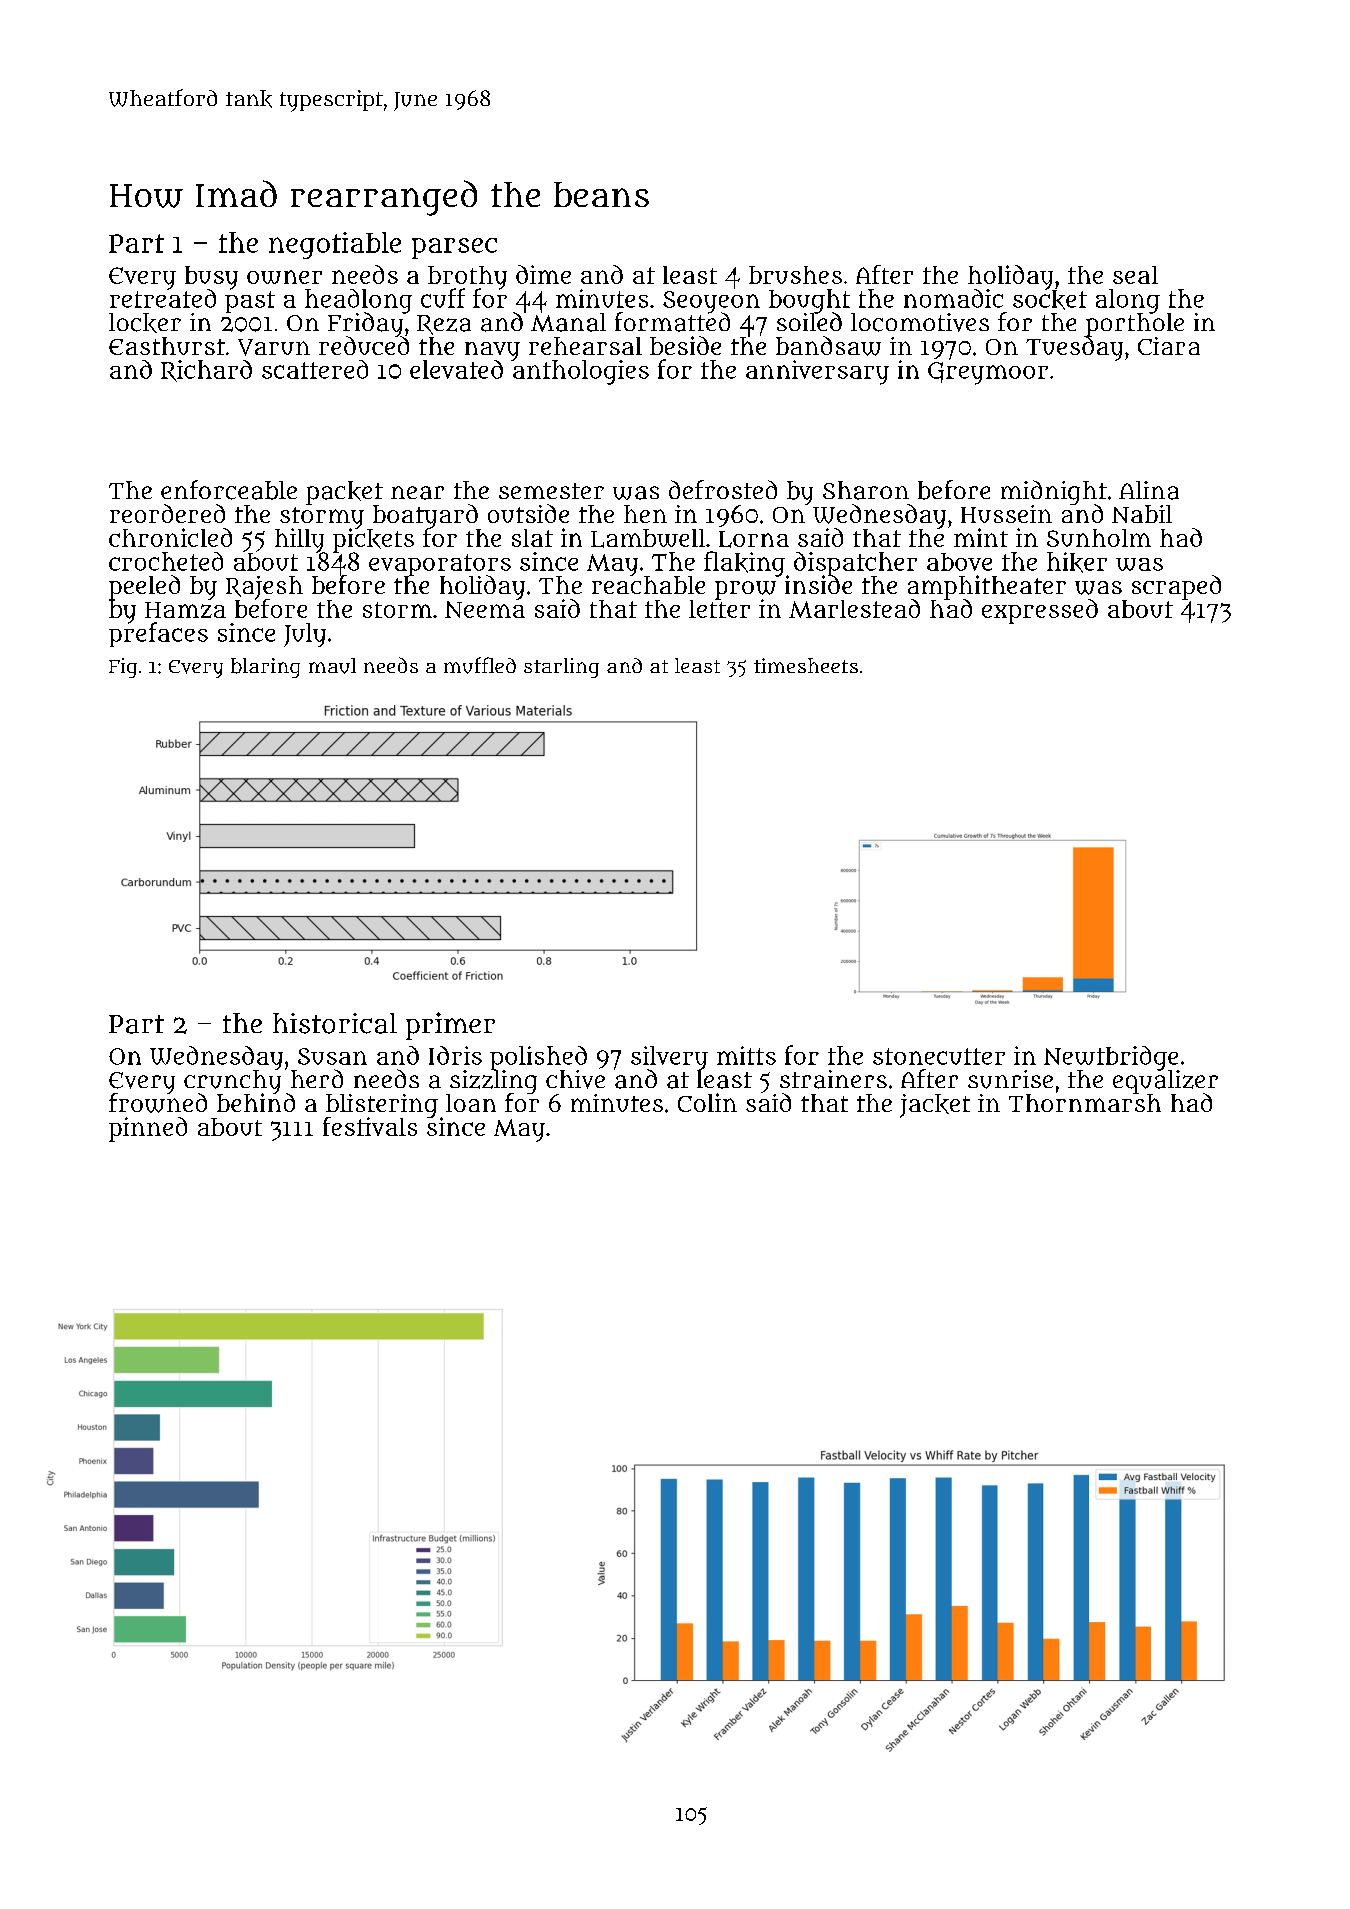 Image resolution: width=1350 pixels, height=1909 pixels. I want to click on muffled, so click(480, 665).
